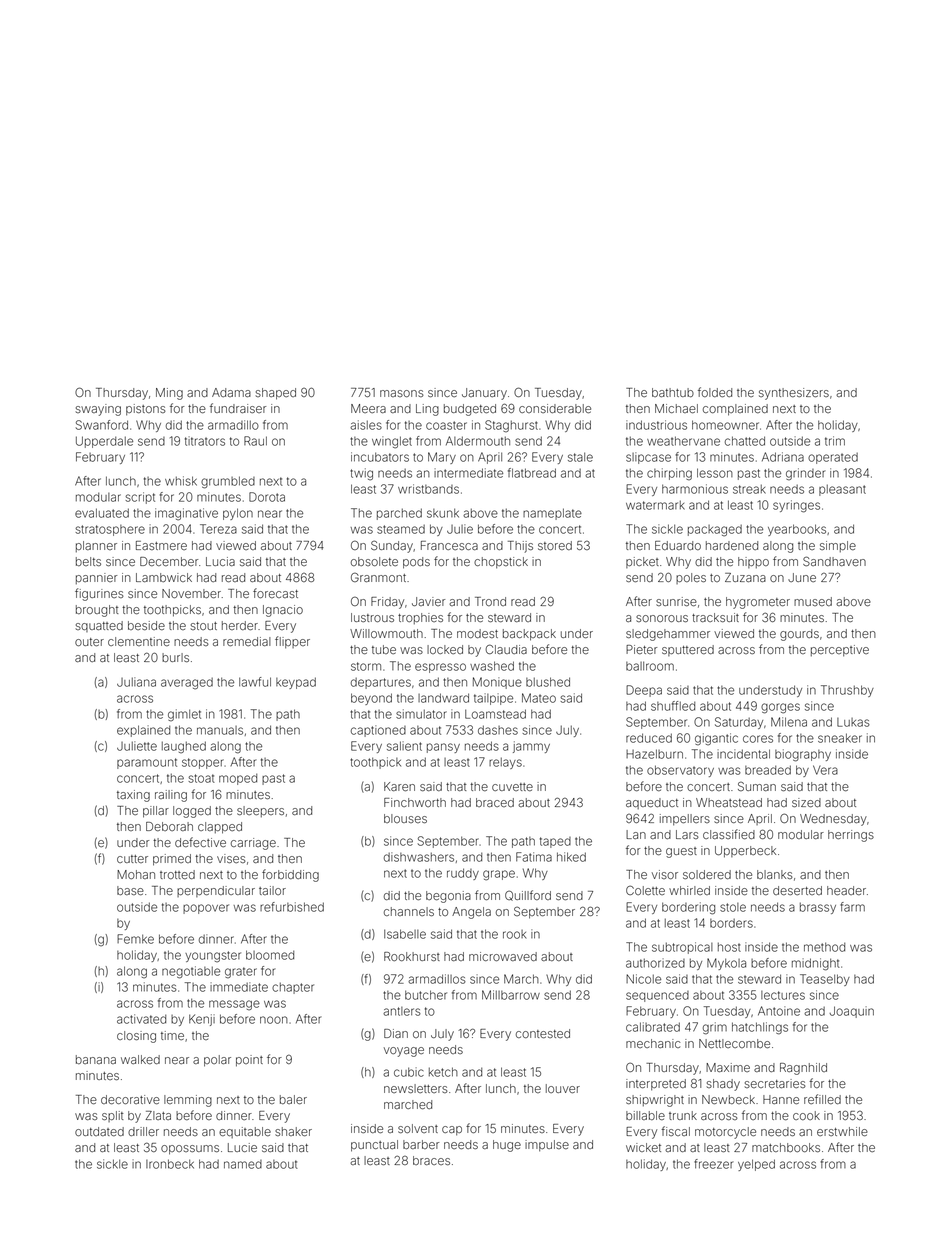 Image resolution: width=952 pixels, height=1233 pixels. I want to click on braces, so click(431, 1160).
